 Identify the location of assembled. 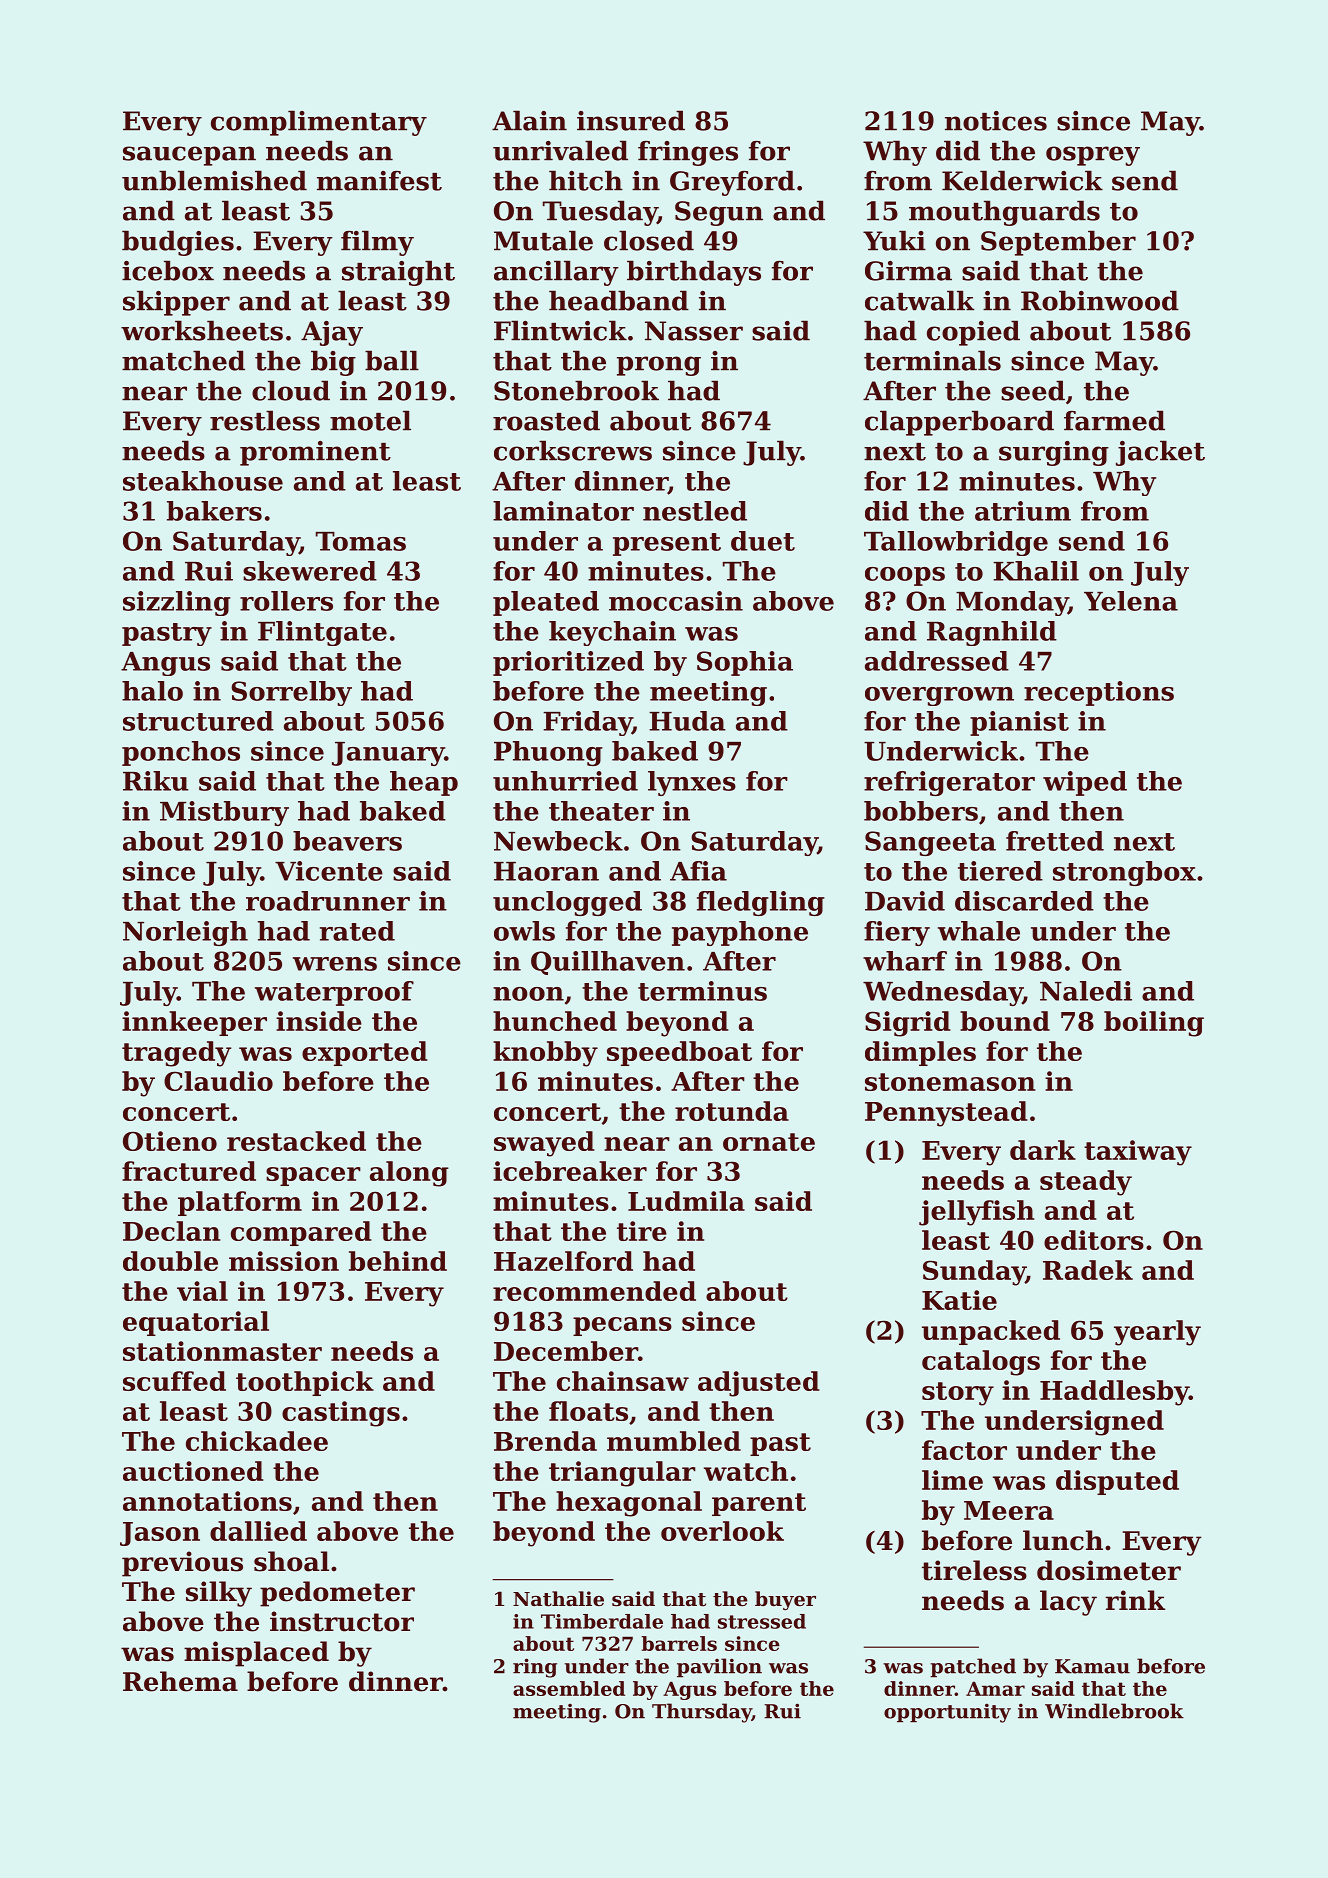
(569, 1688).
